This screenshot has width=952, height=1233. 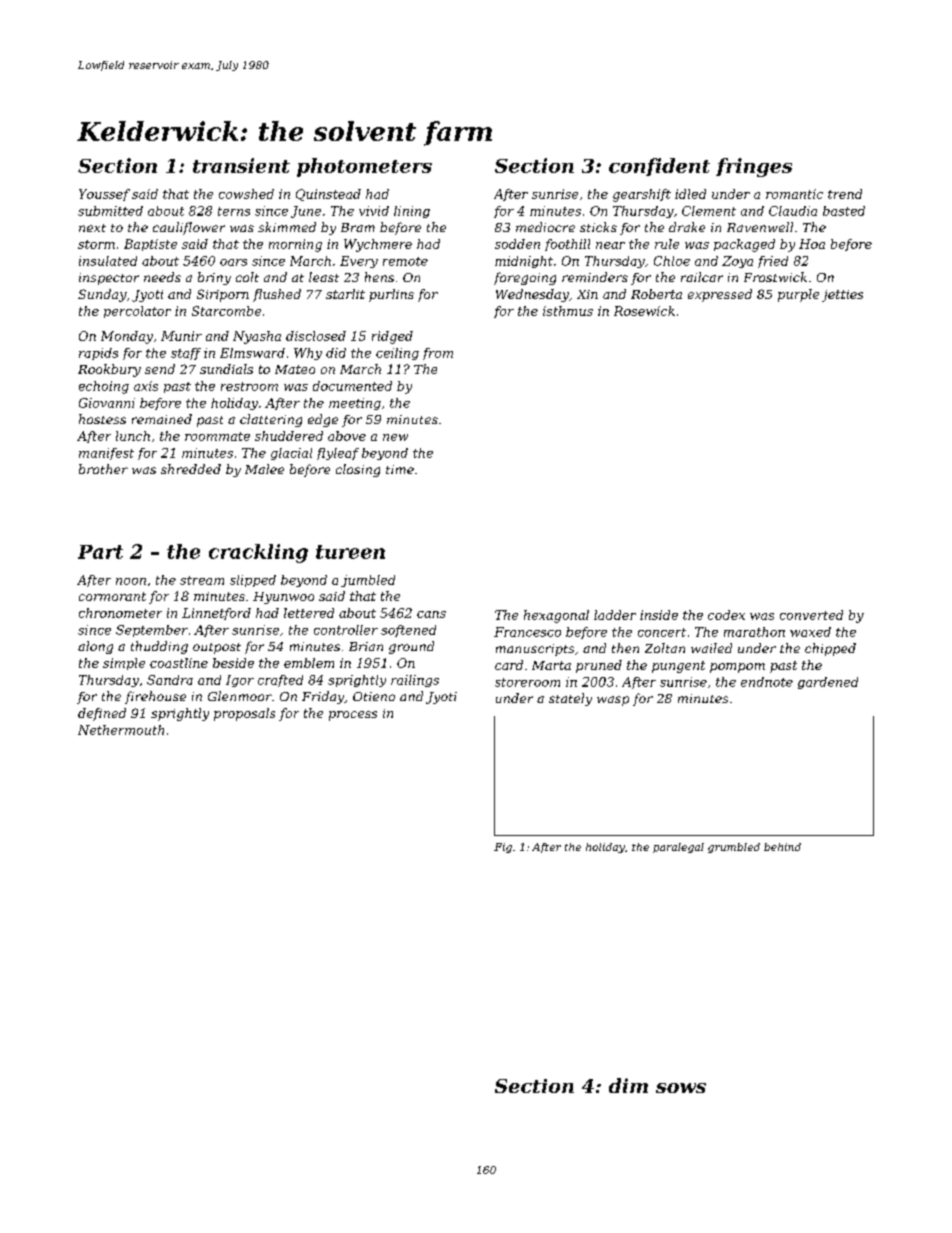 What do you see at coordinates (100, 552) in the screenshot?
I see `Part` at bounding box center [100, 552].
